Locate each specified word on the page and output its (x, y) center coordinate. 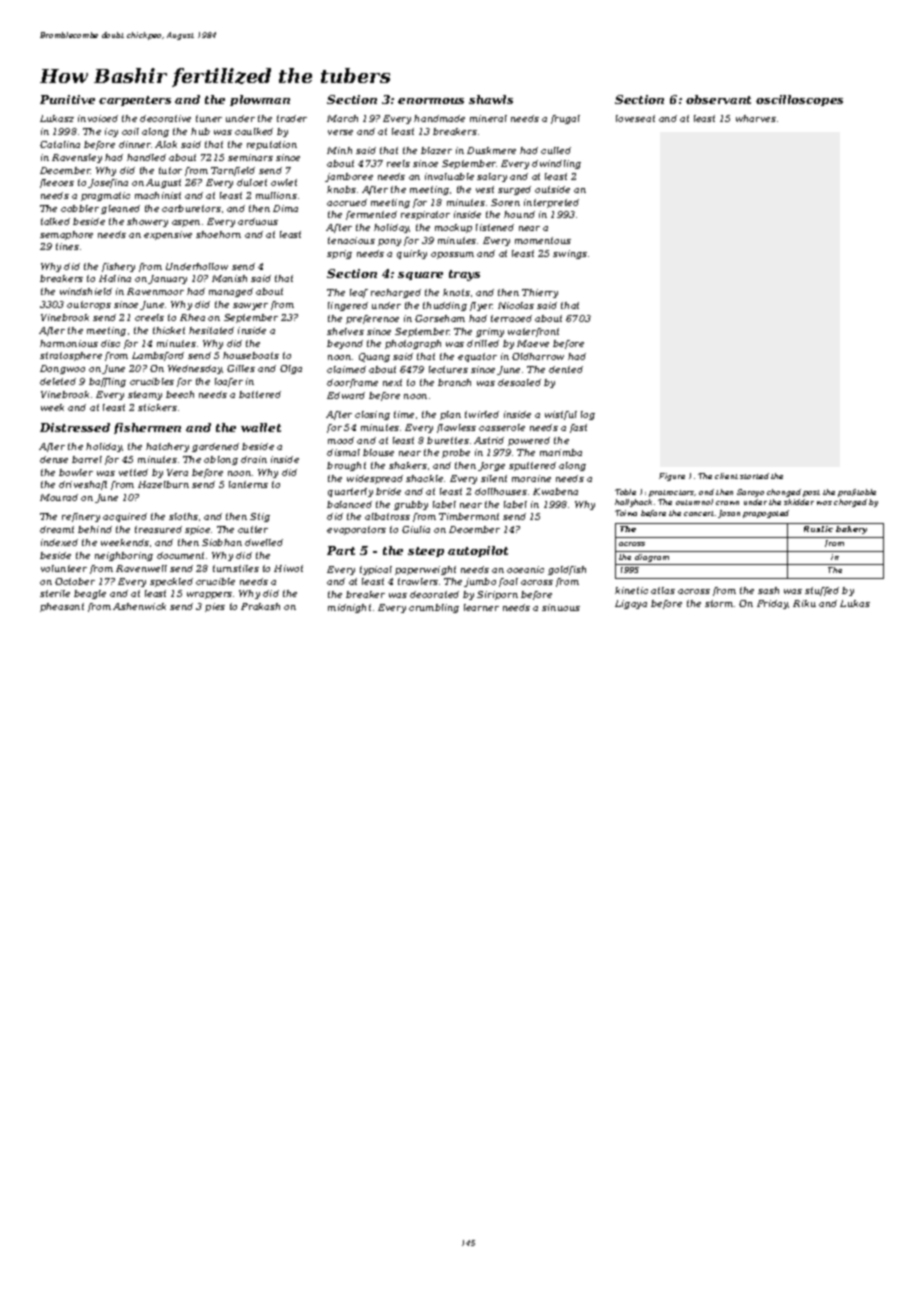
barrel (87, 459)
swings (570, 254)
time (404, 414)
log (588, 415)
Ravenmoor (155, 291)
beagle (90, 594)
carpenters (135, 101)
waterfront (533, 332)
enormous (431, 101)
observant (718, 99)
